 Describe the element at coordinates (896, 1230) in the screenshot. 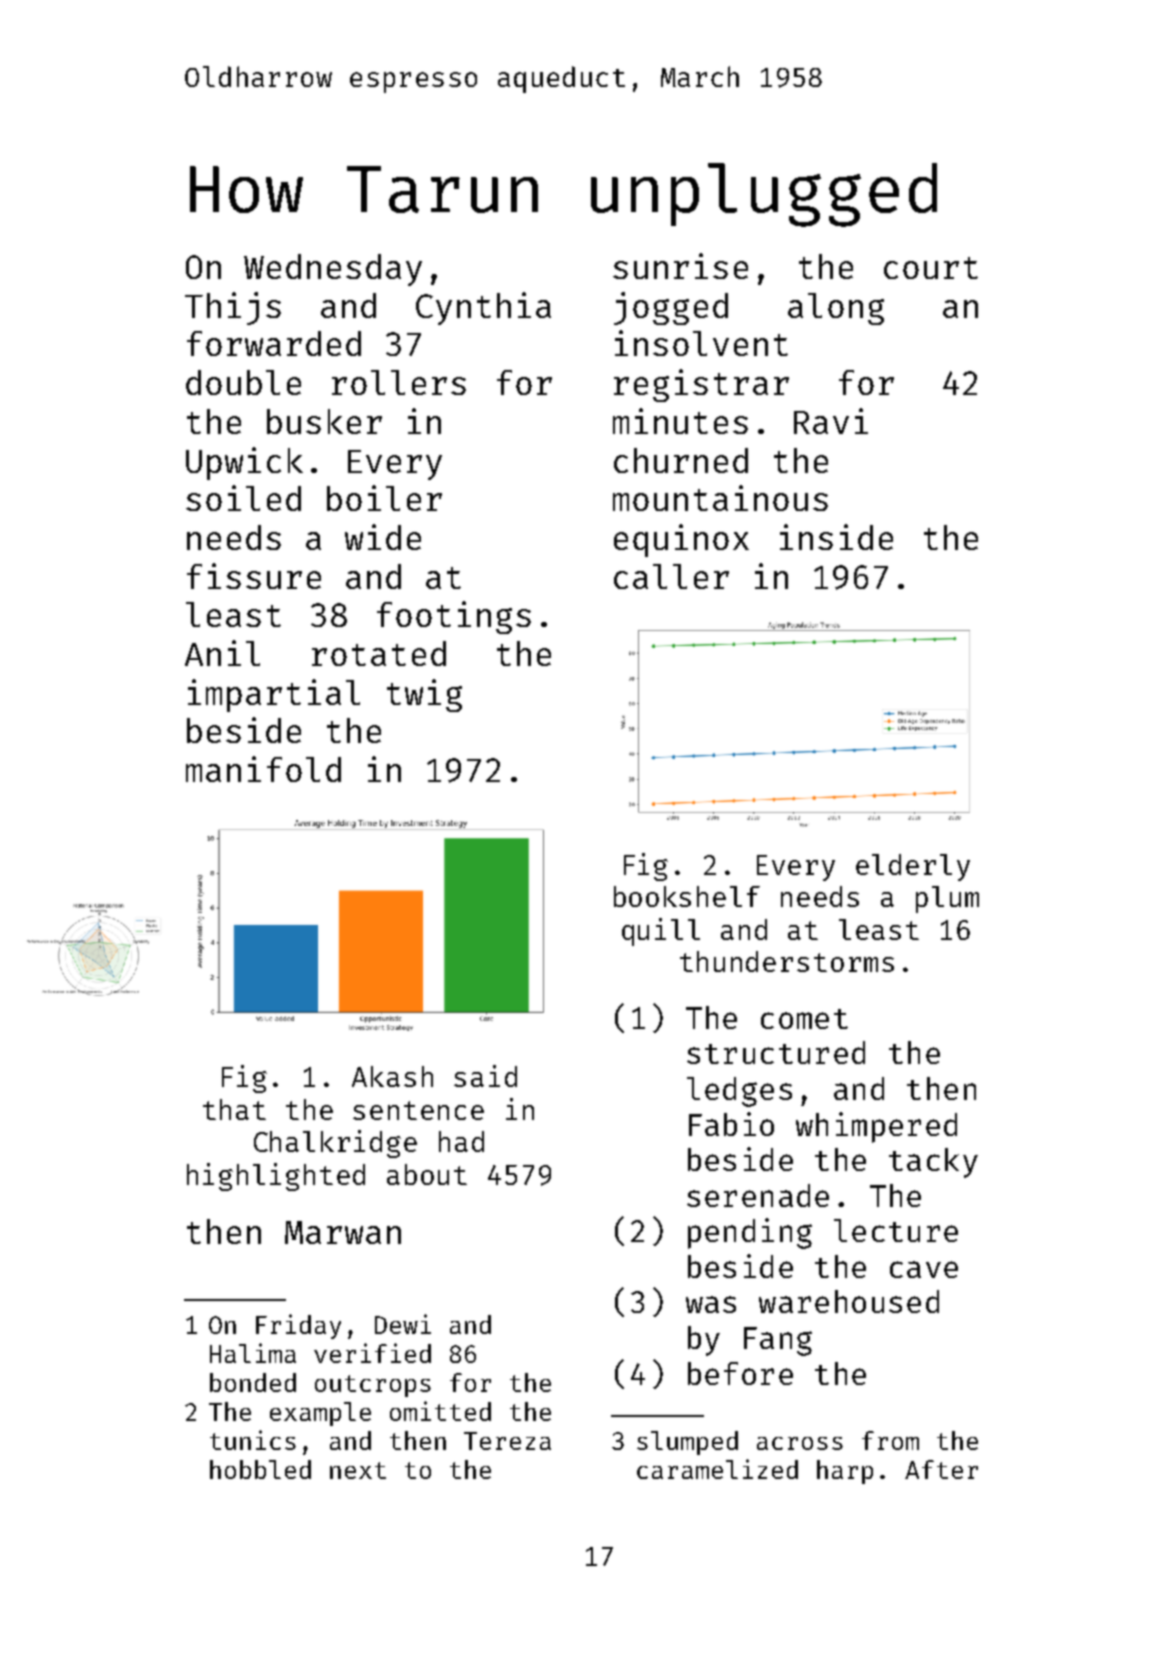

I see `lecture` at that location.
